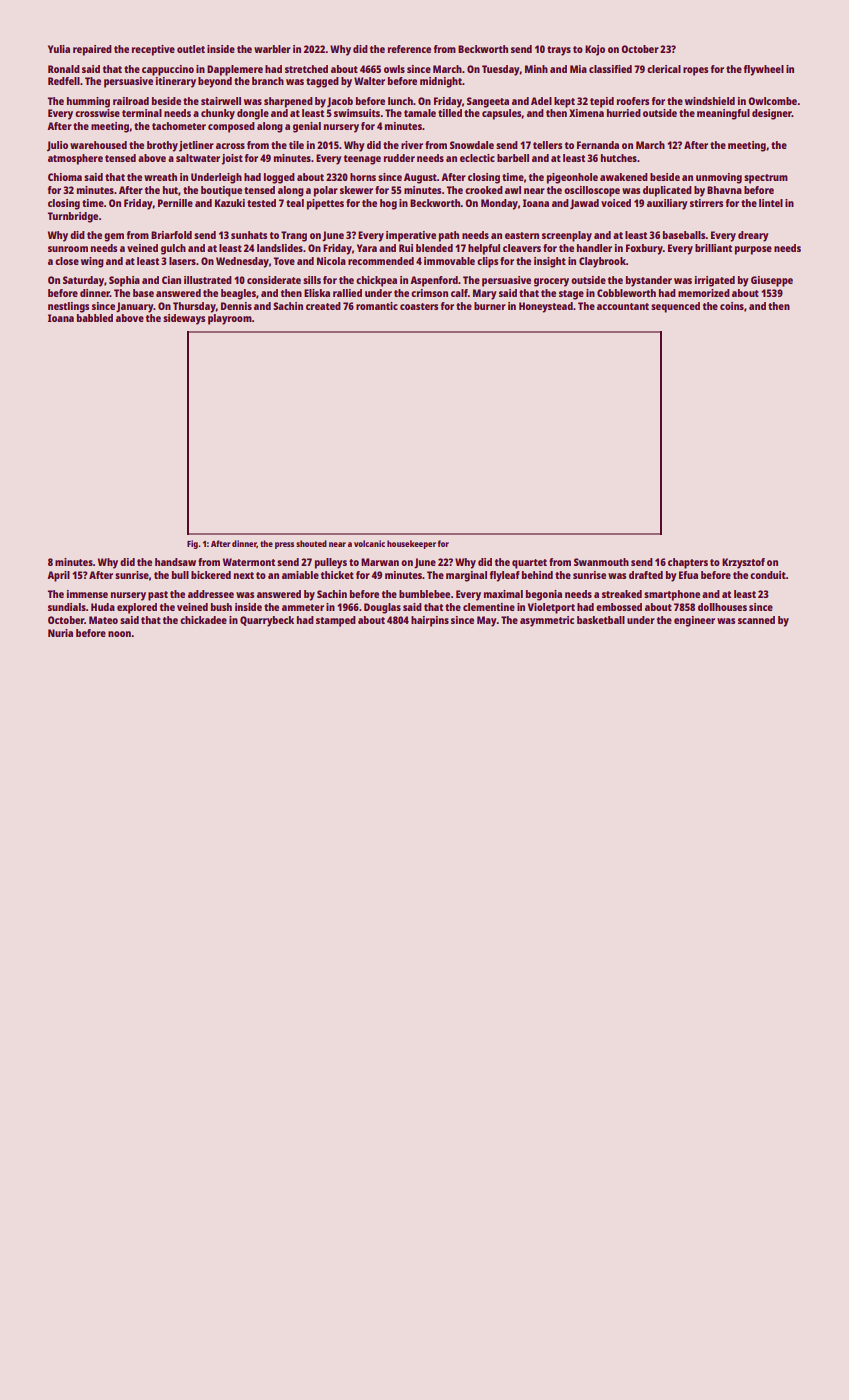 This screenshot has height=1400, width=849. I want to click on Fig, so click(192, 544).
